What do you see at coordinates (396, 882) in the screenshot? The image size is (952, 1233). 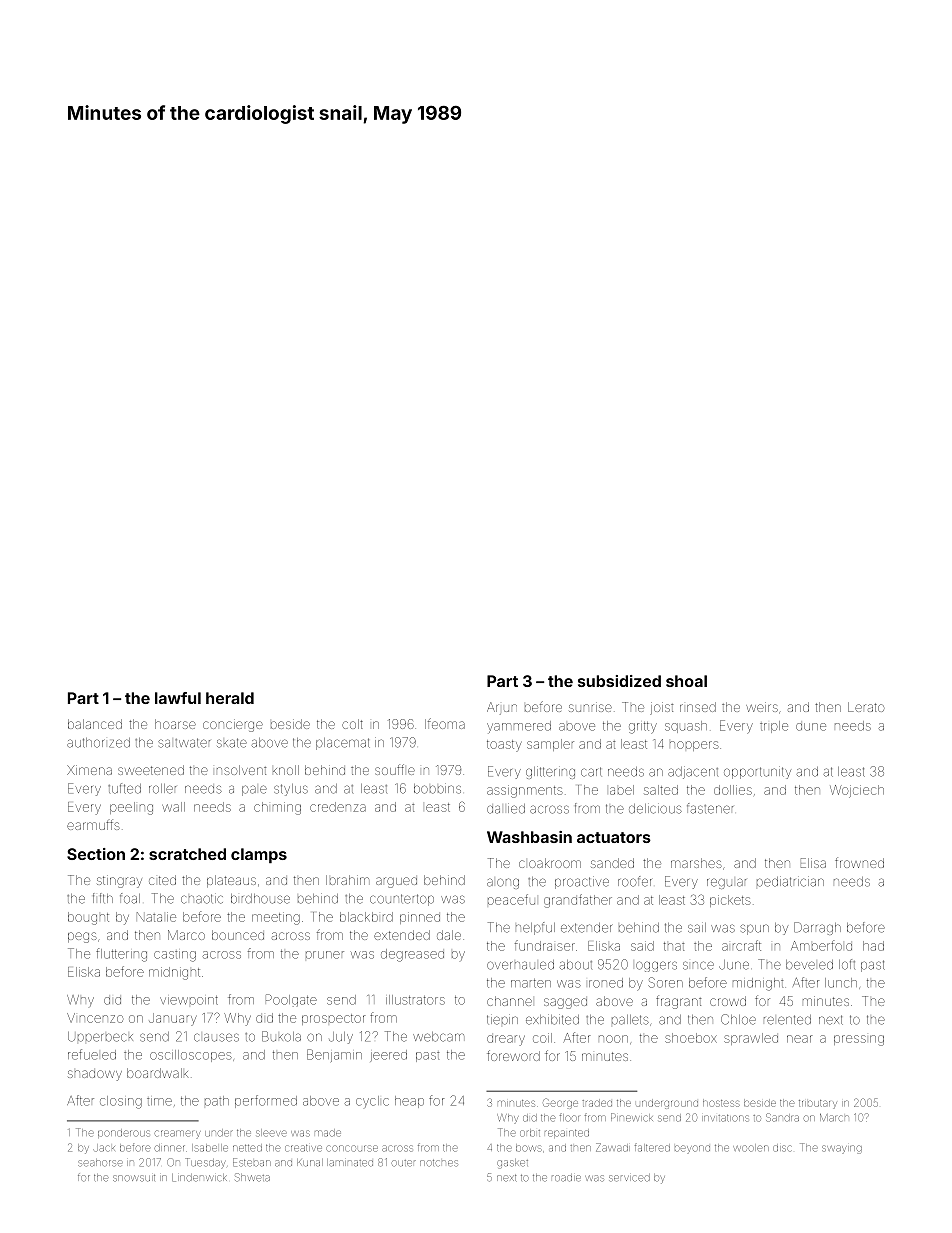 I see `argued` at bounding box center [396, 882].
